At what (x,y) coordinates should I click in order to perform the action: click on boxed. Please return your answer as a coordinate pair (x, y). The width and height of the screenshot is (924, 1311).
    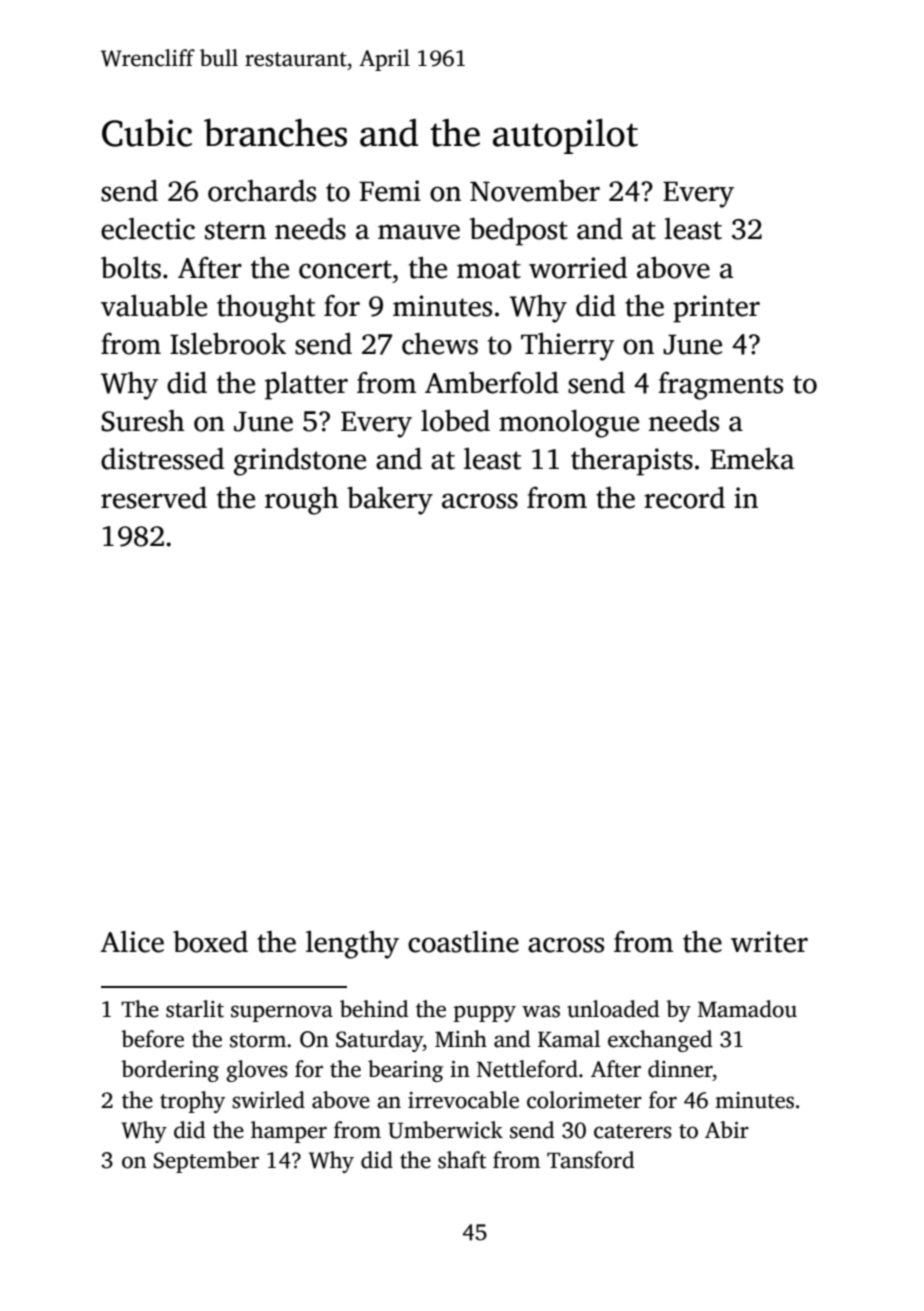
    Looking at the image, I should click on (210, 941).
